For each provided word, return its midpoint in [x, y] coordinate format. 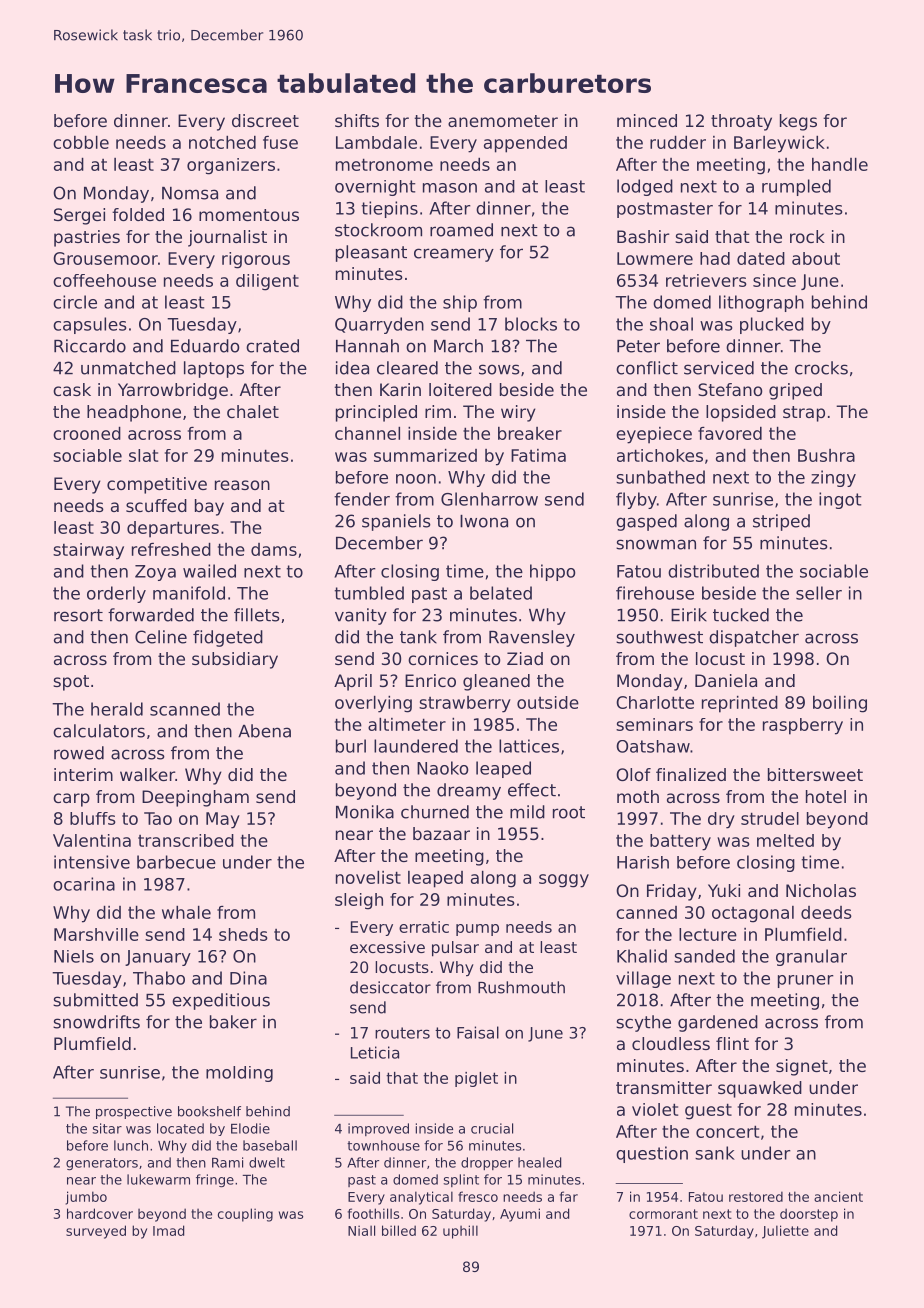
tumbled [369, 593]
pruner [806, 981]
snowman [656, 544]
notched [222, 142]
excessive [387, 947]
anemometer [503, 121]
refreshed [171, 549]
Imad [168, 1230]
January [158, 958]
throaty [741, 122]
